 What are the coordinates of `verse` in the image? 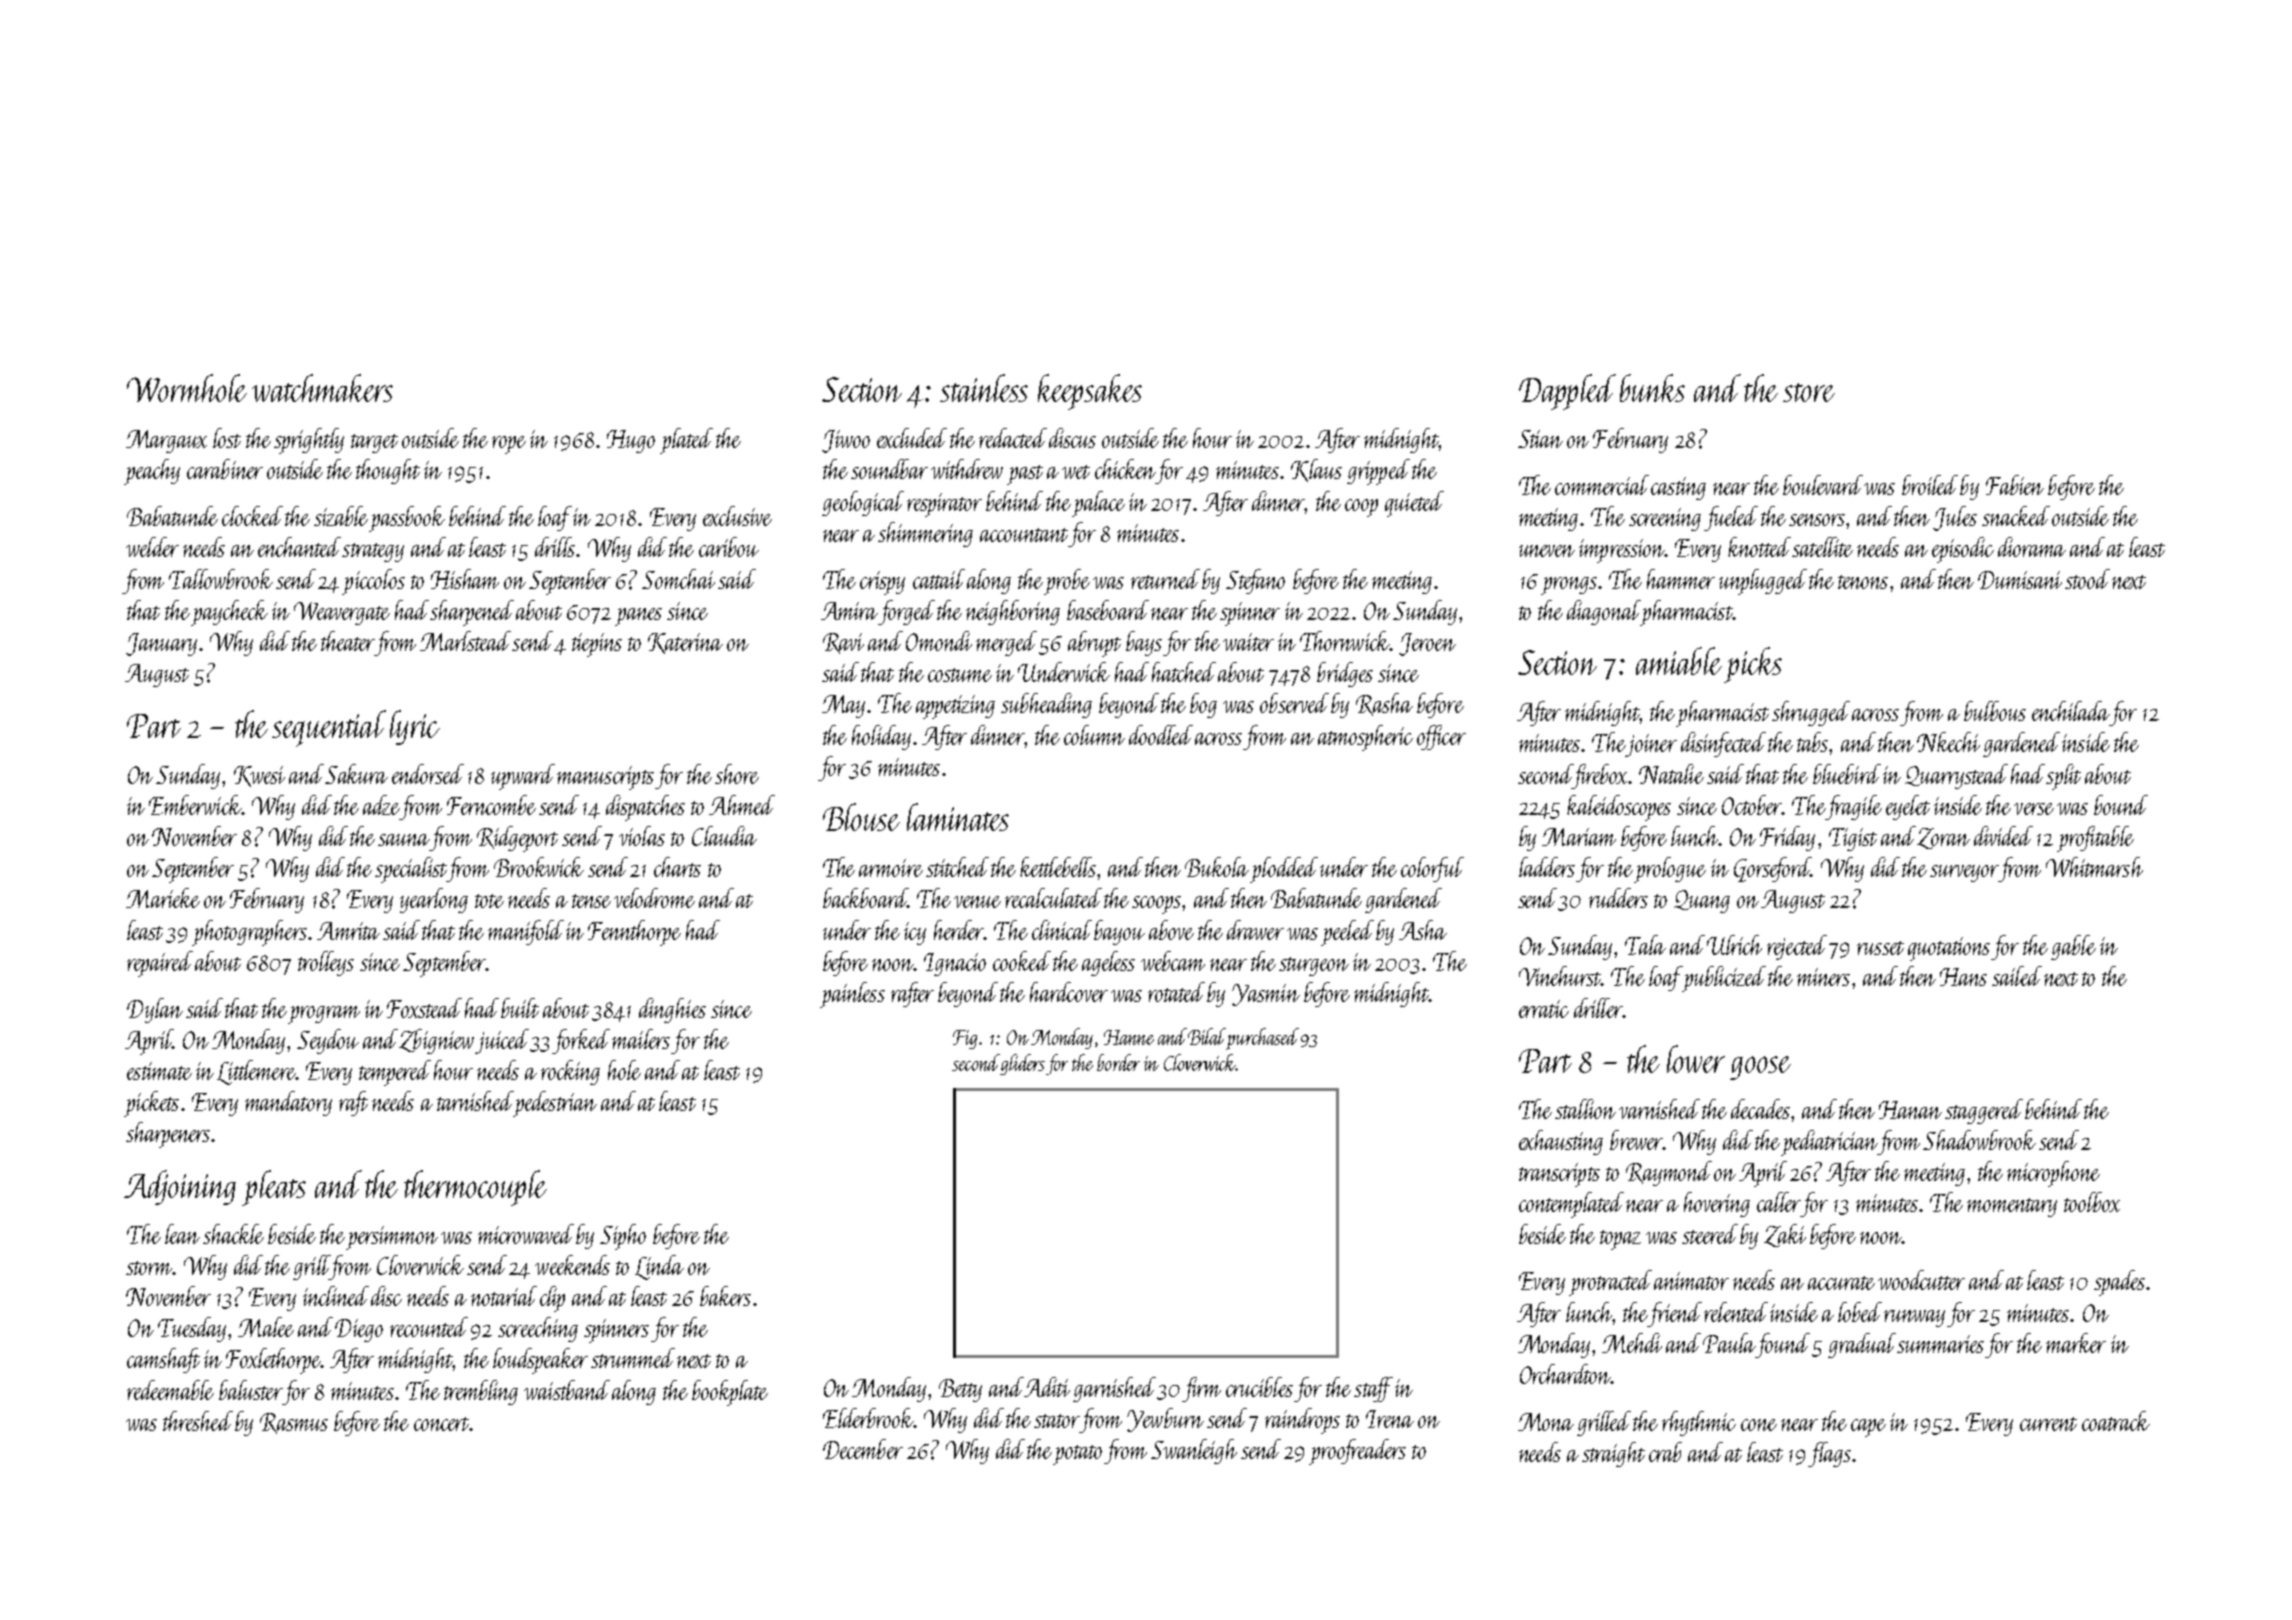 It's located at (2034, 809).
